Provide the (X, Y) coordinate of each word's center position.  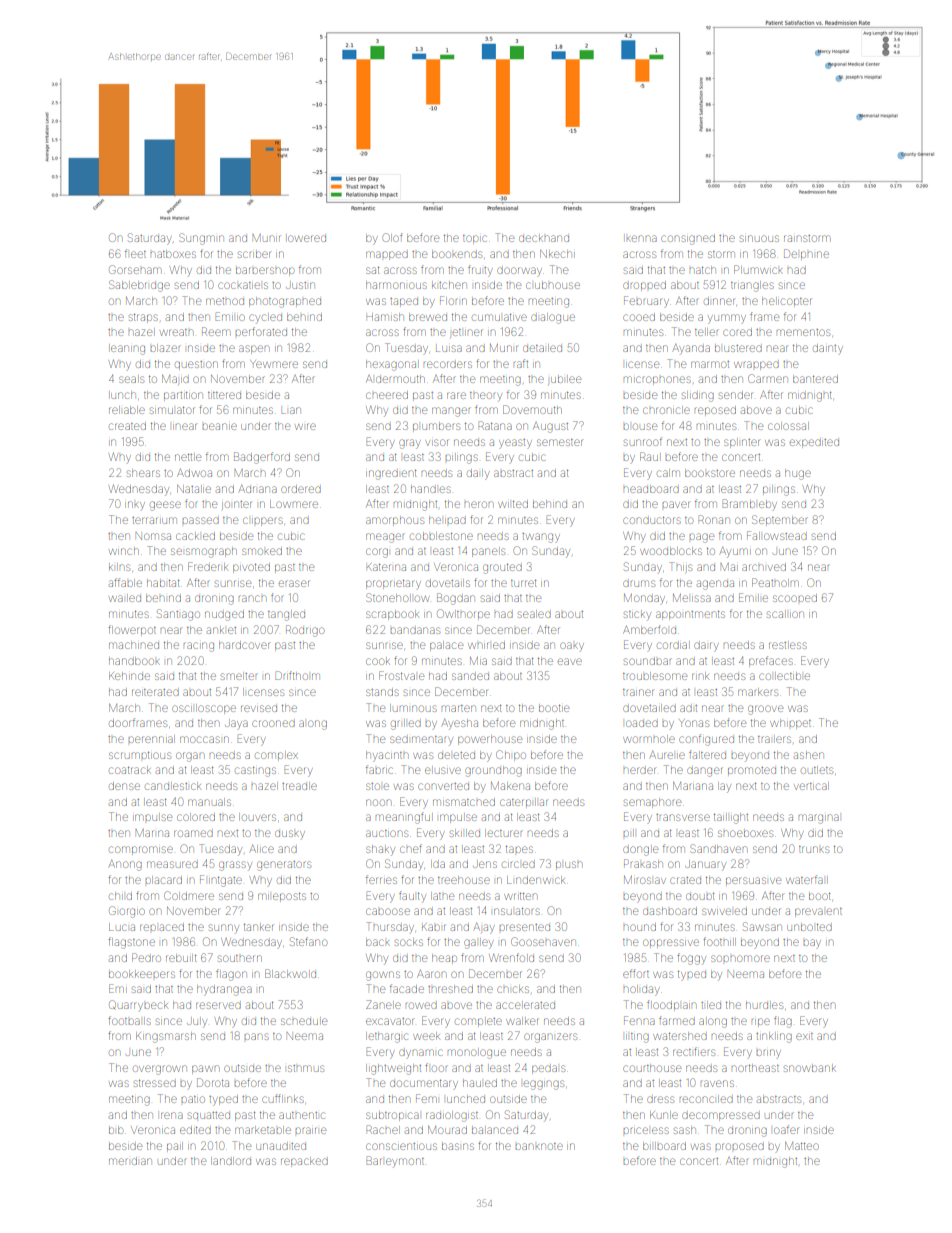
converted (443, 786)
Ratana (495, 425)
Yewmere (274, 364)
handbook (134, 661)
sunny (224, 929)
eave (570, 661)
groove (765, 710)
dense (124, 786)
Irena (172, 1115)
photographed (285, 302)
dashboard (670, 911)
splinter (741, 443)
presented (525, 927)
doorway (519, 271)
